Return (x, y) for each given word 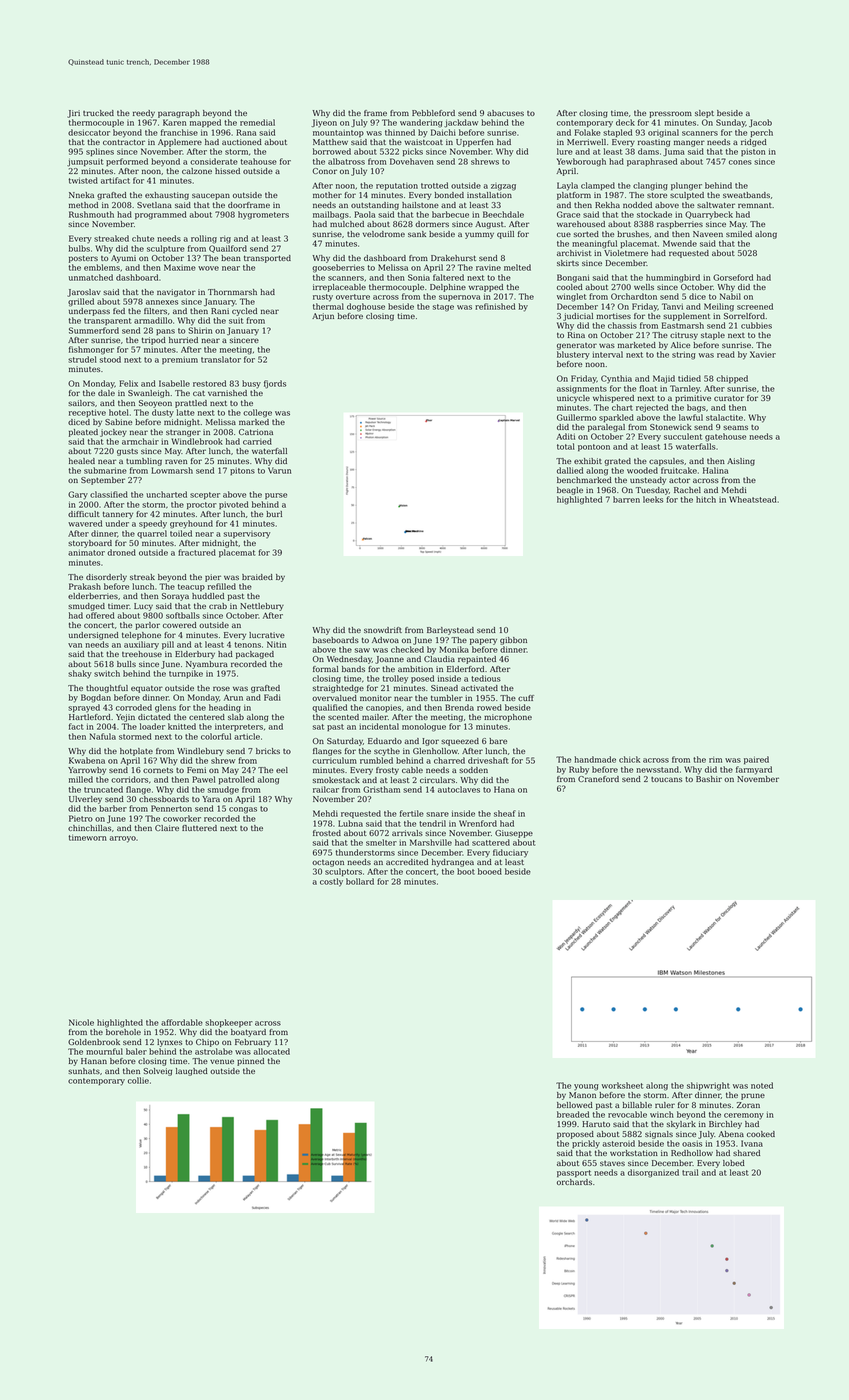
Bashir (709, 779)
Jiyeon (324, 123)
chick (629, 759)
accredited (407, 862)
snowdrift (383, 630)
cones (740, 162)
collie (138, 1080)
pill (168, 645)
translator (221, 359)
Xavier (763, 354)
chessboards (164, 799)
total (566, 446)
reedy (144, 114)
